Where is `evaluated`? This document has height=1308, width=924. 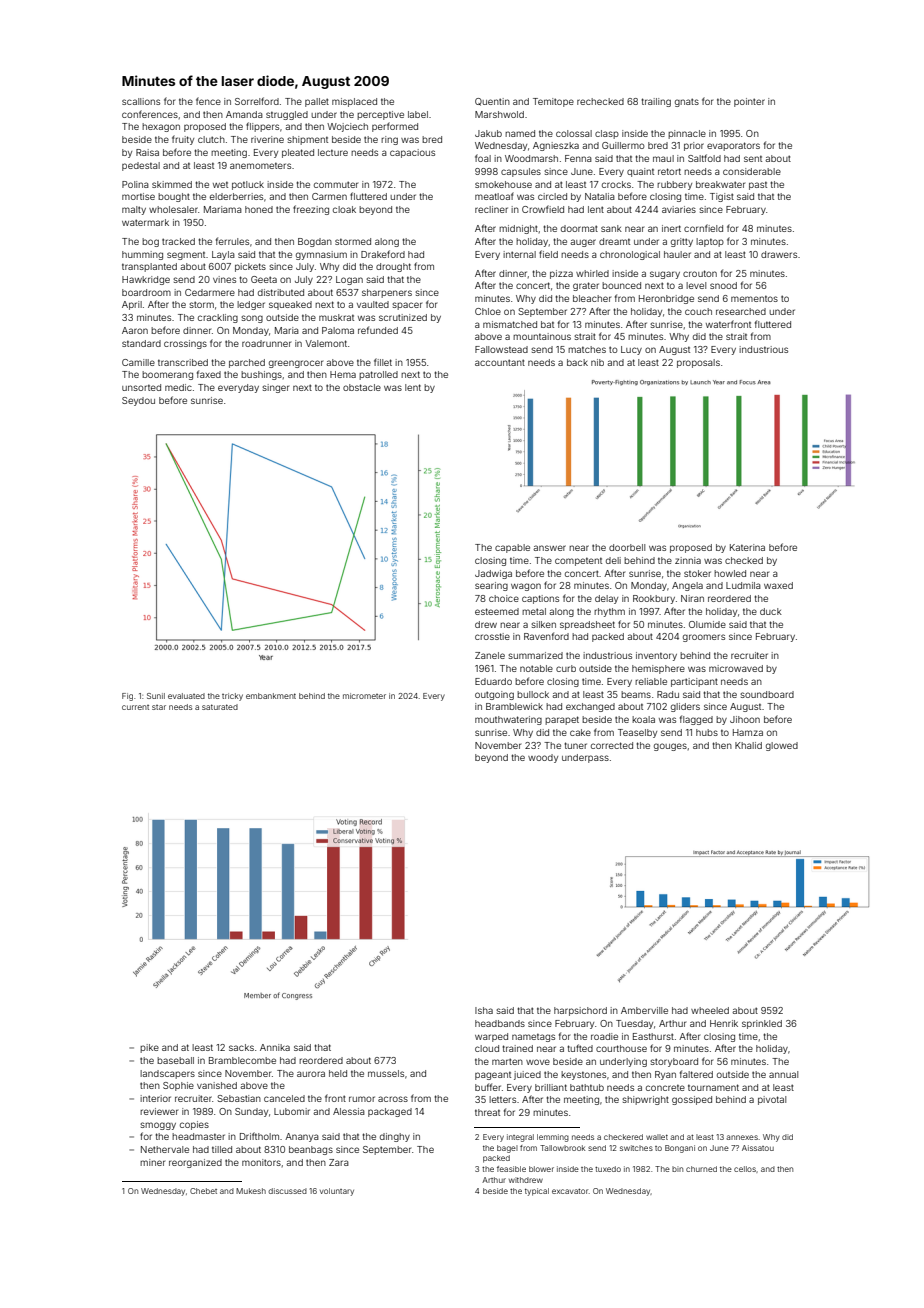 evaluated is located at coordinates (186, 696).
